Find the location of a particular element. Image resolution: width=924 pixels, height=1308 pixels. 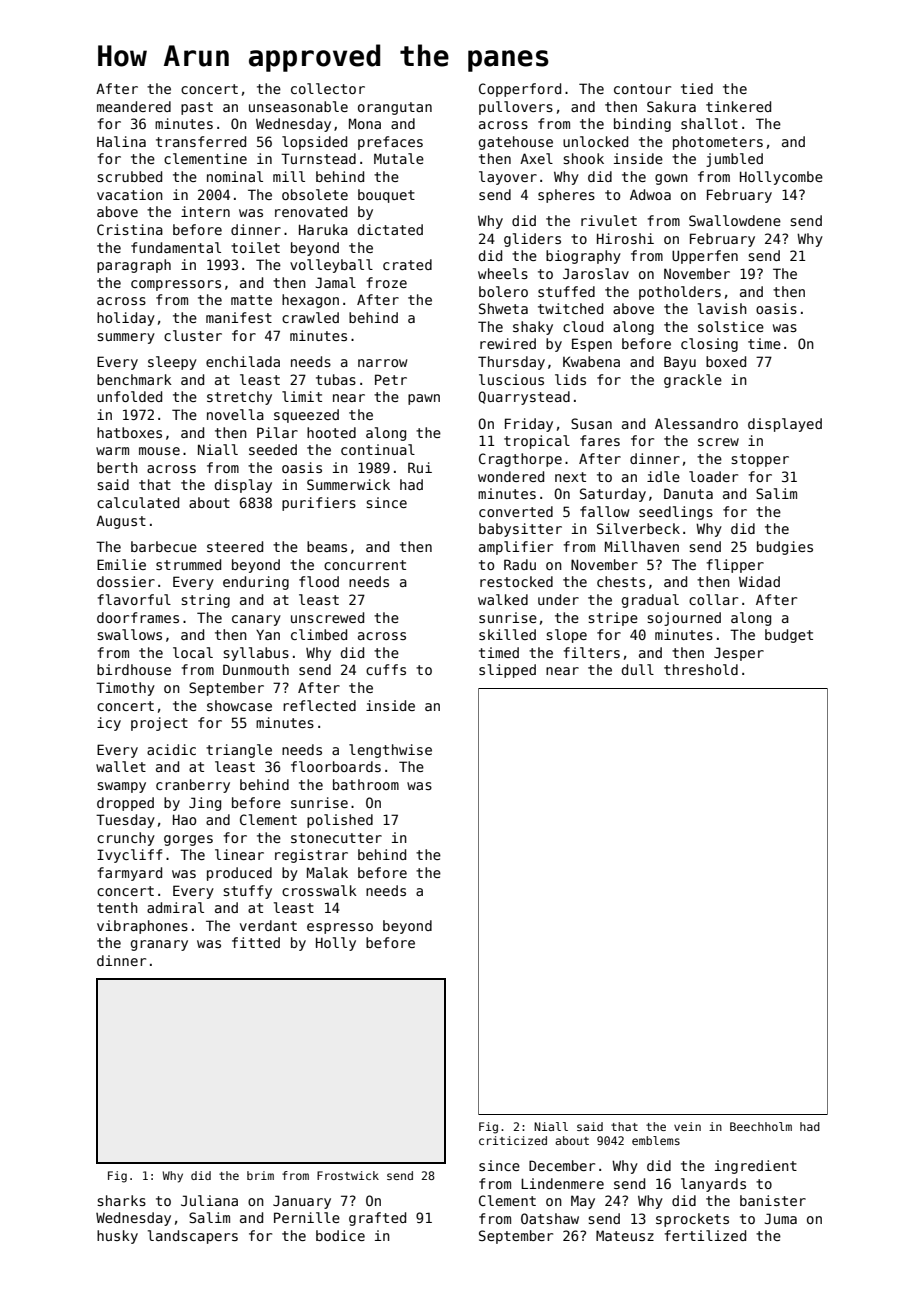

collector is located at coordinates (328, 88).
